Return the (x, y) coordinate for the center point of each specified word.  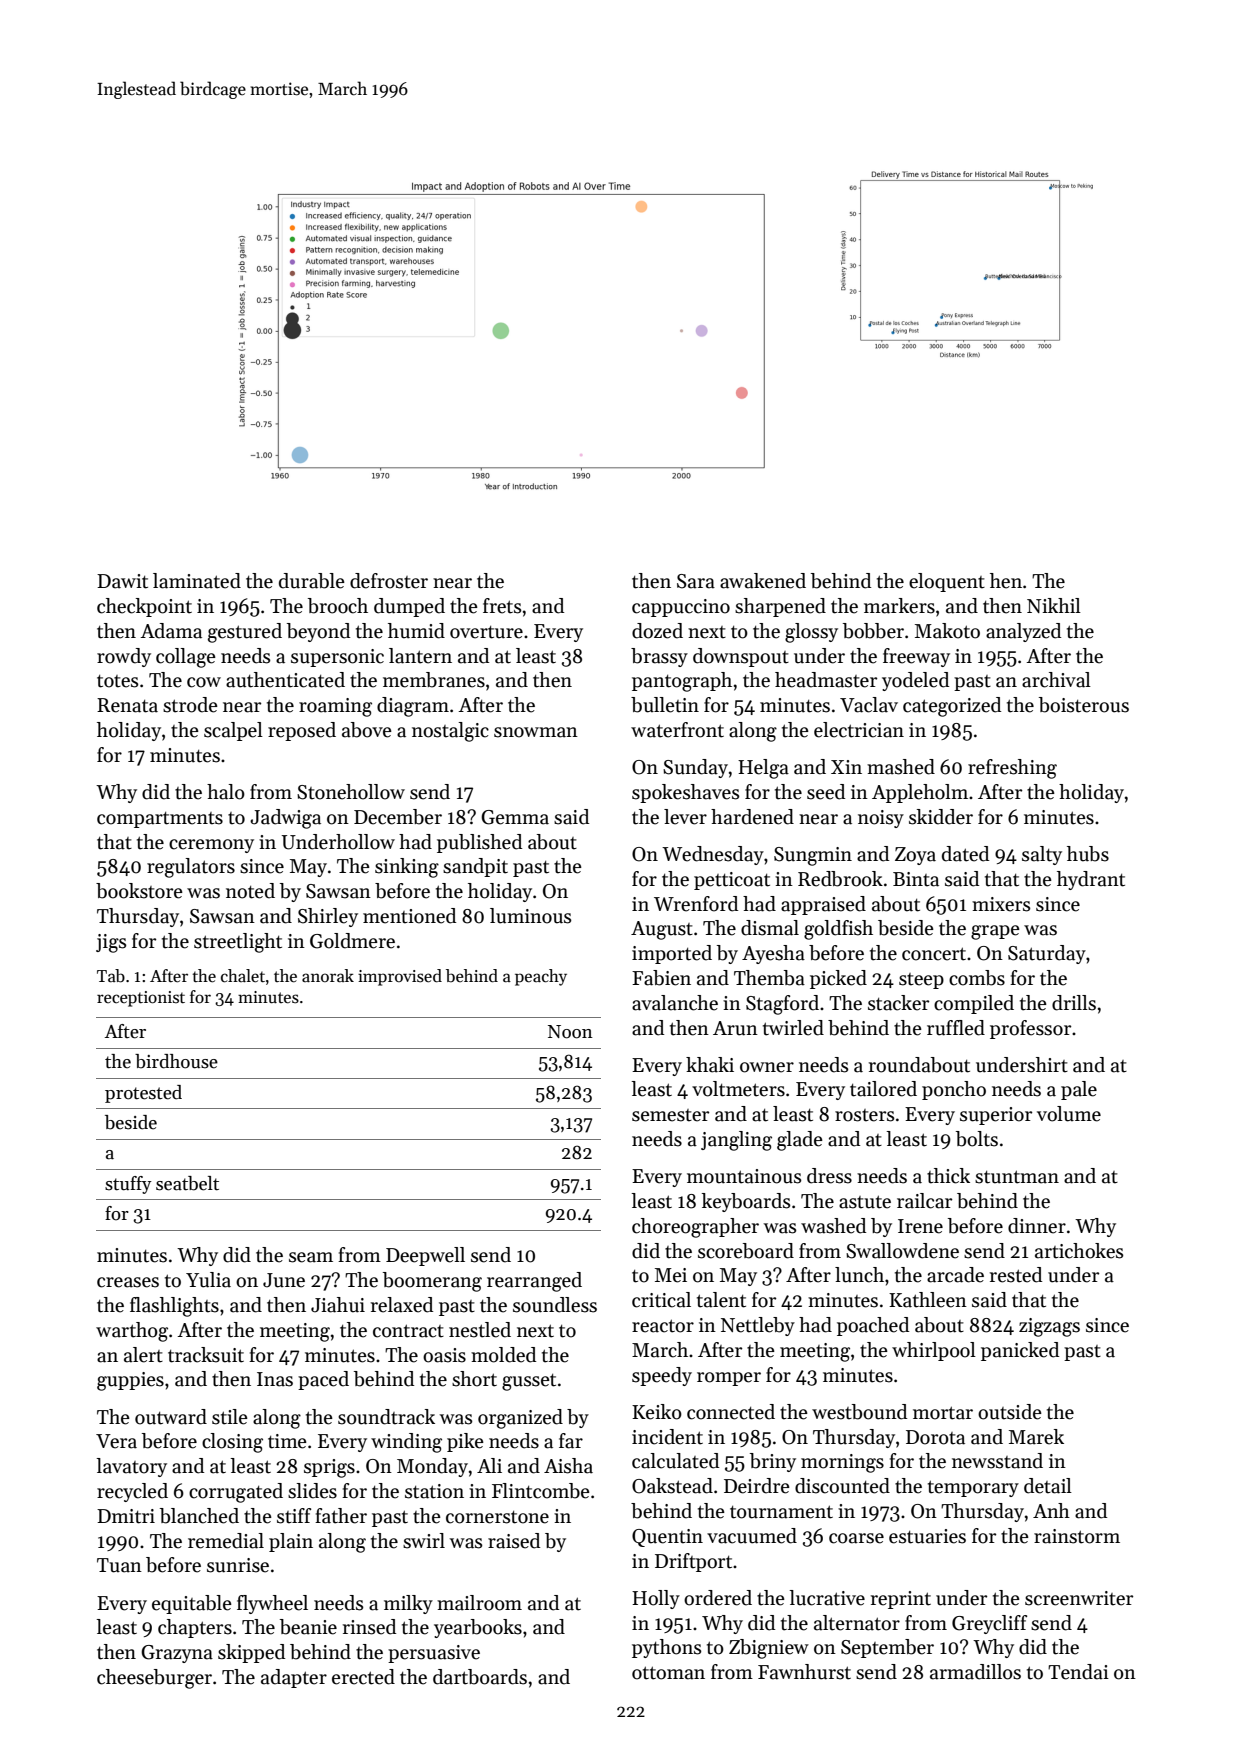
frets (502, 606)
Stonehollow (351, 792)
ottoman (668, 1673)
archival (1056, 680)
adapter (294, 1678)
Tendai (1078, 1672)
